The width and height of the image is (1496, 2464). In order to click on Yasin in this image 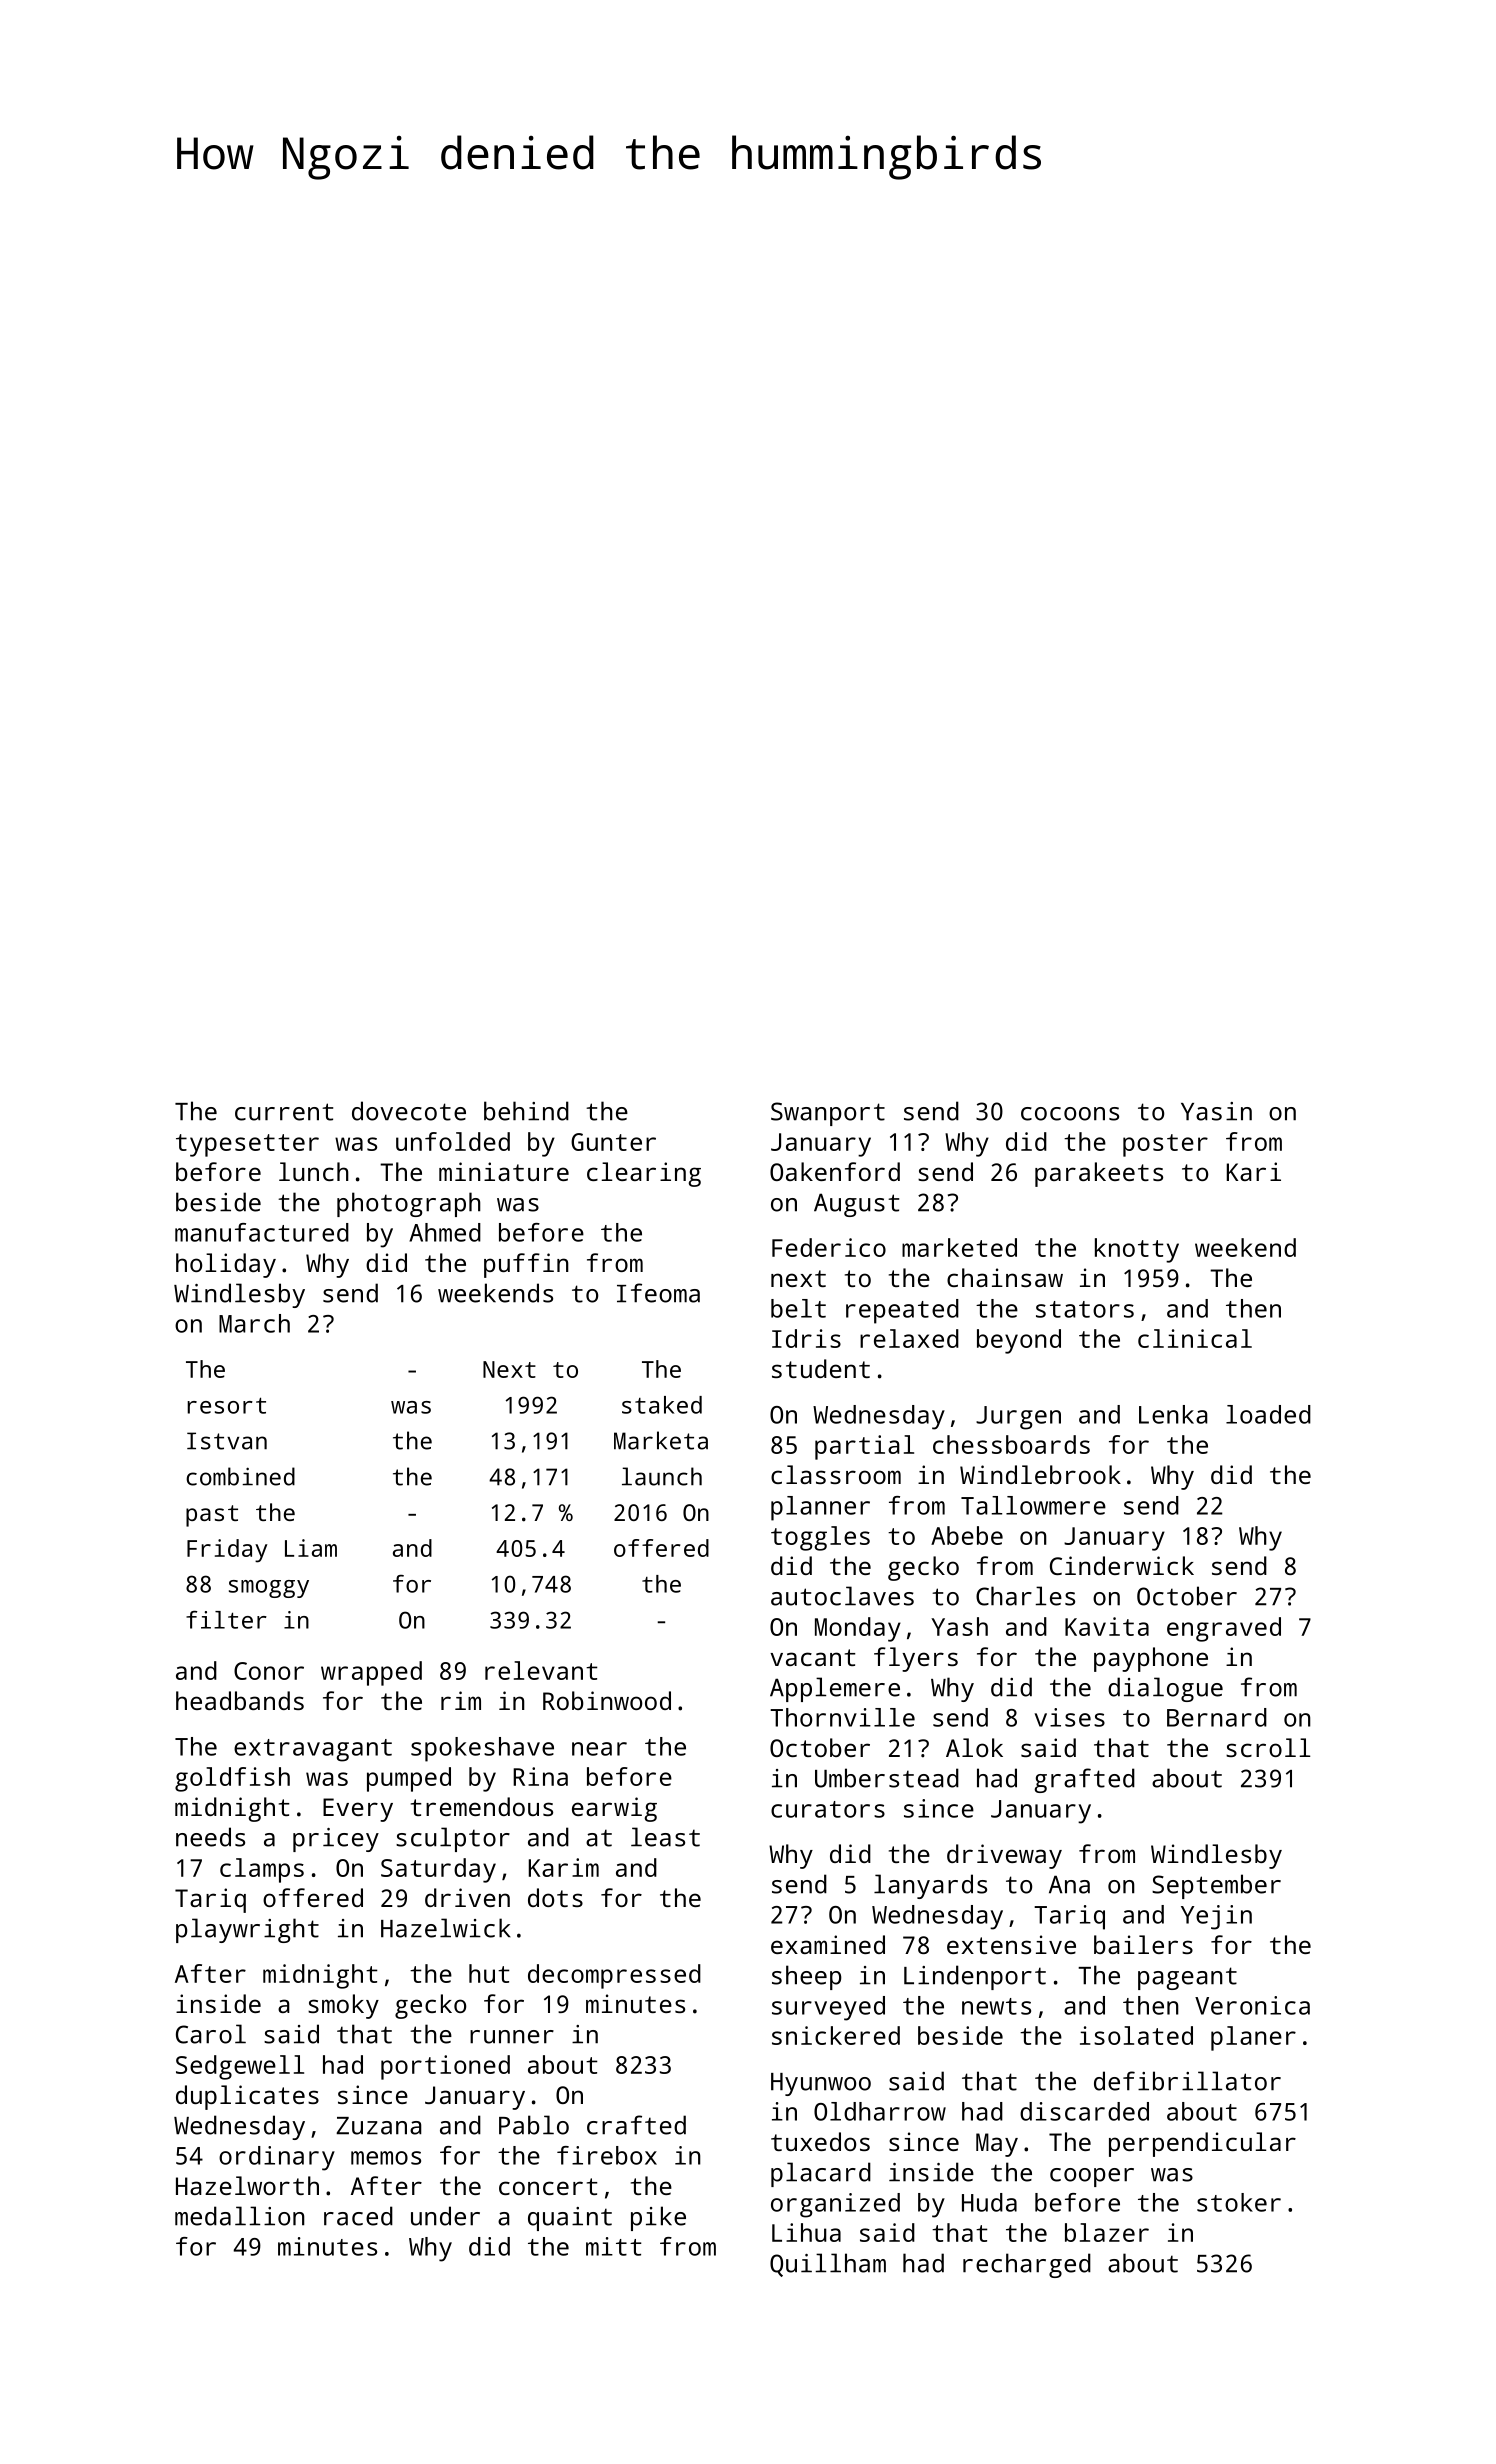, I will do `click(1216, 1111)`.
